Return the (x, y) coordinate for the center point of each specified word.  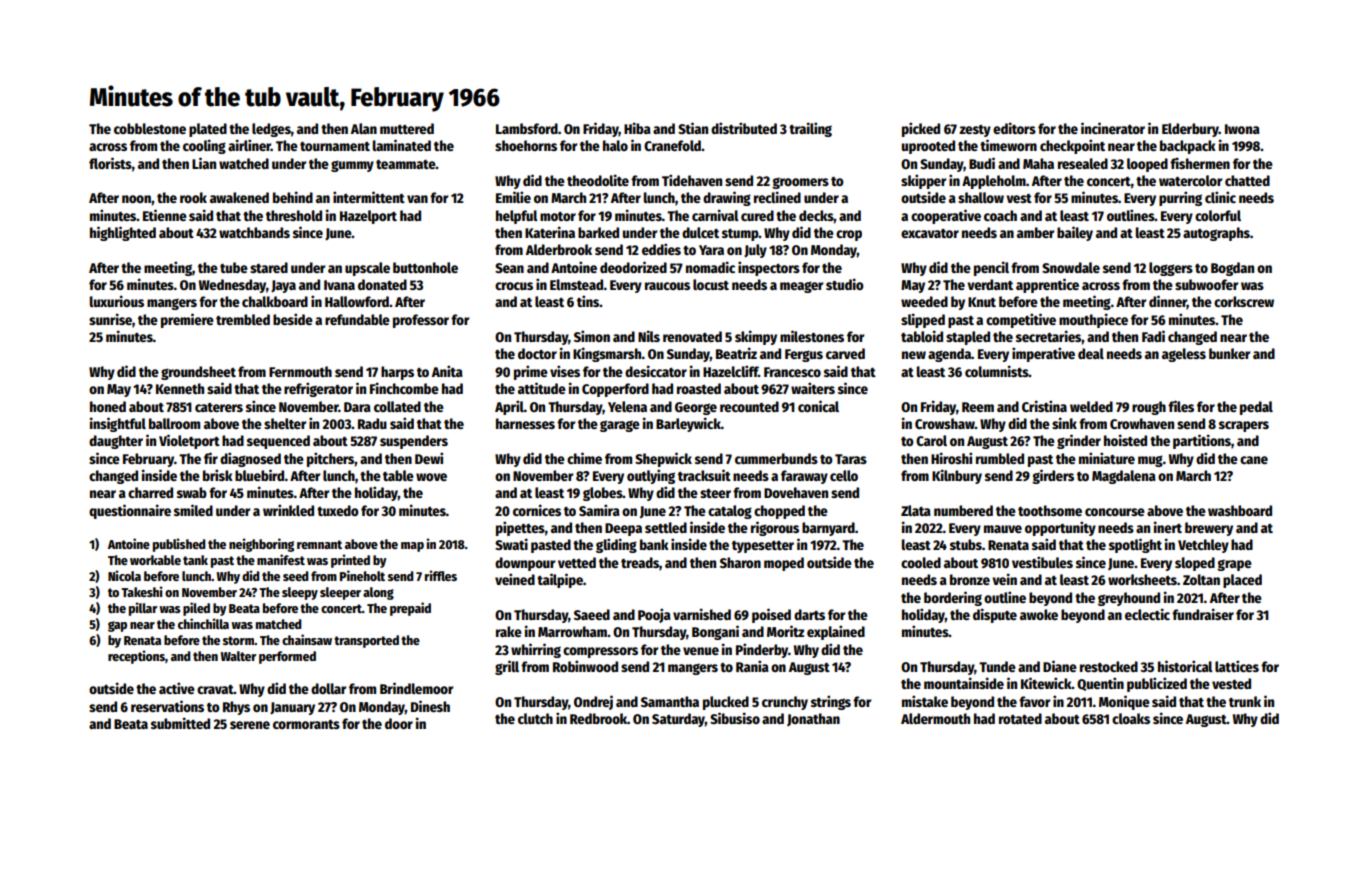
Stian (693, 128)
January (292, 708)
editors (1014, 128)
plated (208, 130)
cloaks (1131, 718)
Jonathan (813, 719)
